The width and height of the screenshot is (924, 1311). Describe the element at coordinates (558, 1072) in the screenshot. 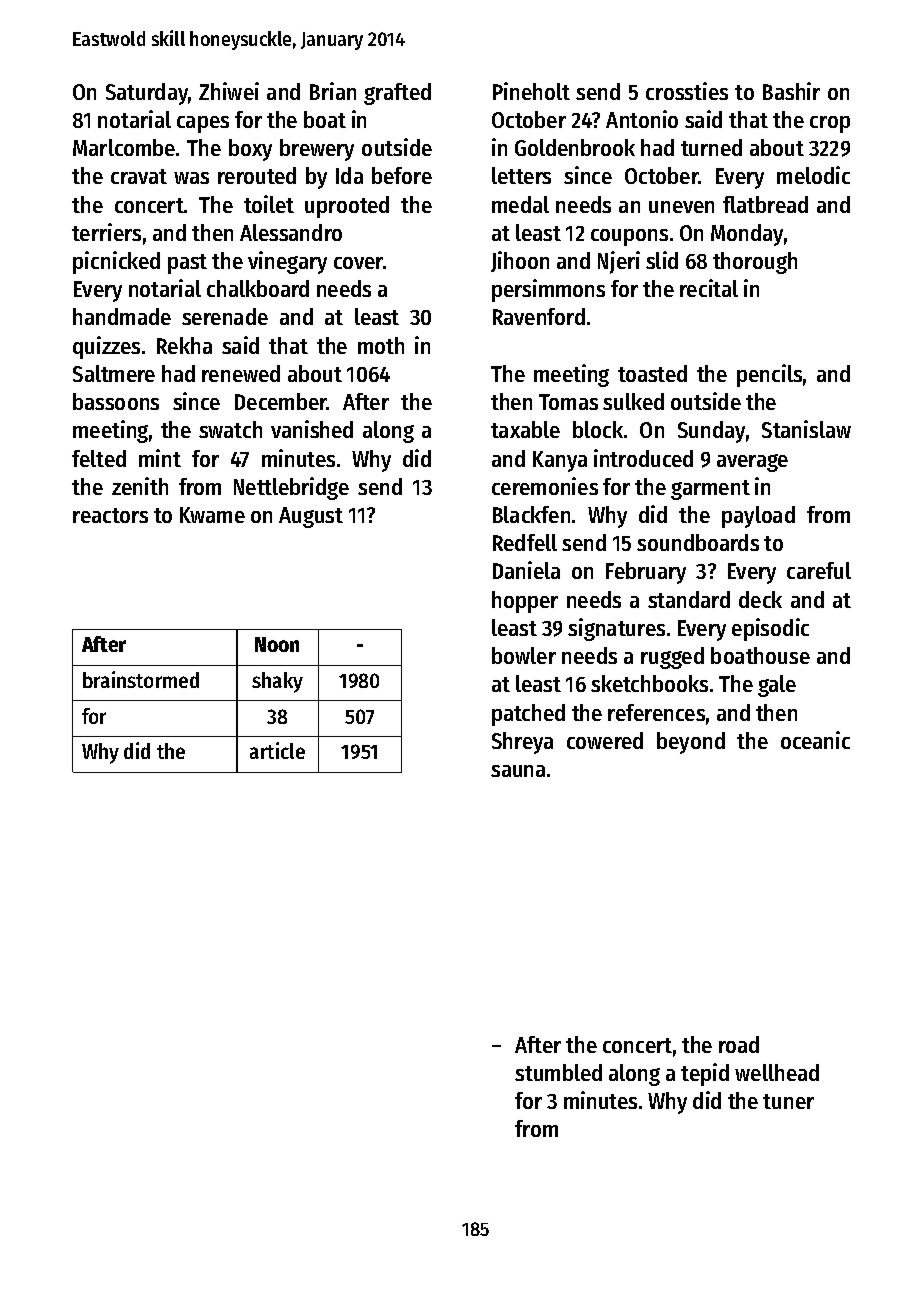

I see `stumbled` at that location.
